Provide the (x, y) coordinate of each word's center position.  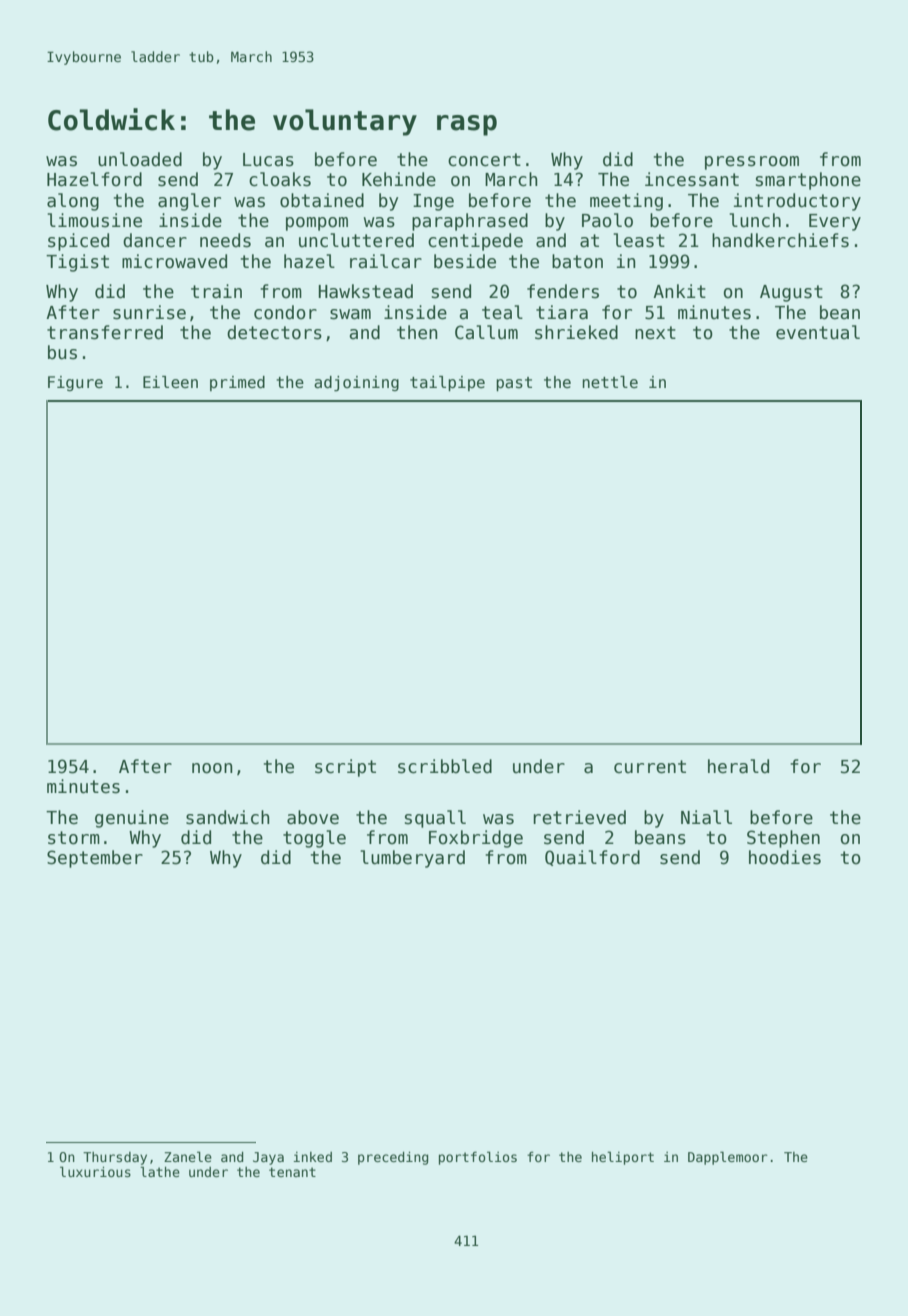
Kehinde (399, 179)
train (216, 291)
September (95, 859)
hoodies (785, 857)
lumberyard (412, 859)
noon (212, 768)
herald (738, 766)
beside (465, 261)
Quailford (592, 858)
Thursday (115, 1158)
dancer (155, 240)
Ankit (679, 291)
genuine (132, 819)
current (650, 767)
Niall (706, 817)
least (639, 240)
